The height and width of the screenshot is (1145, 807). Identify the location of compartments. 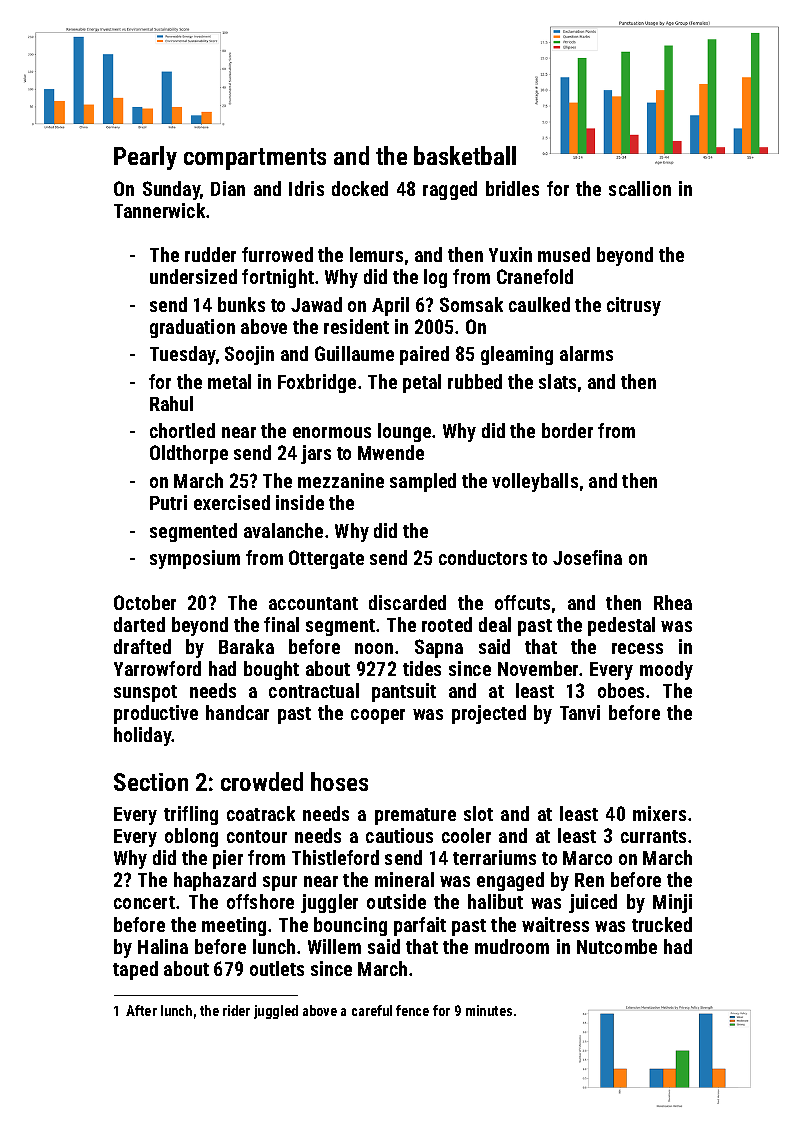
(255, 159).
